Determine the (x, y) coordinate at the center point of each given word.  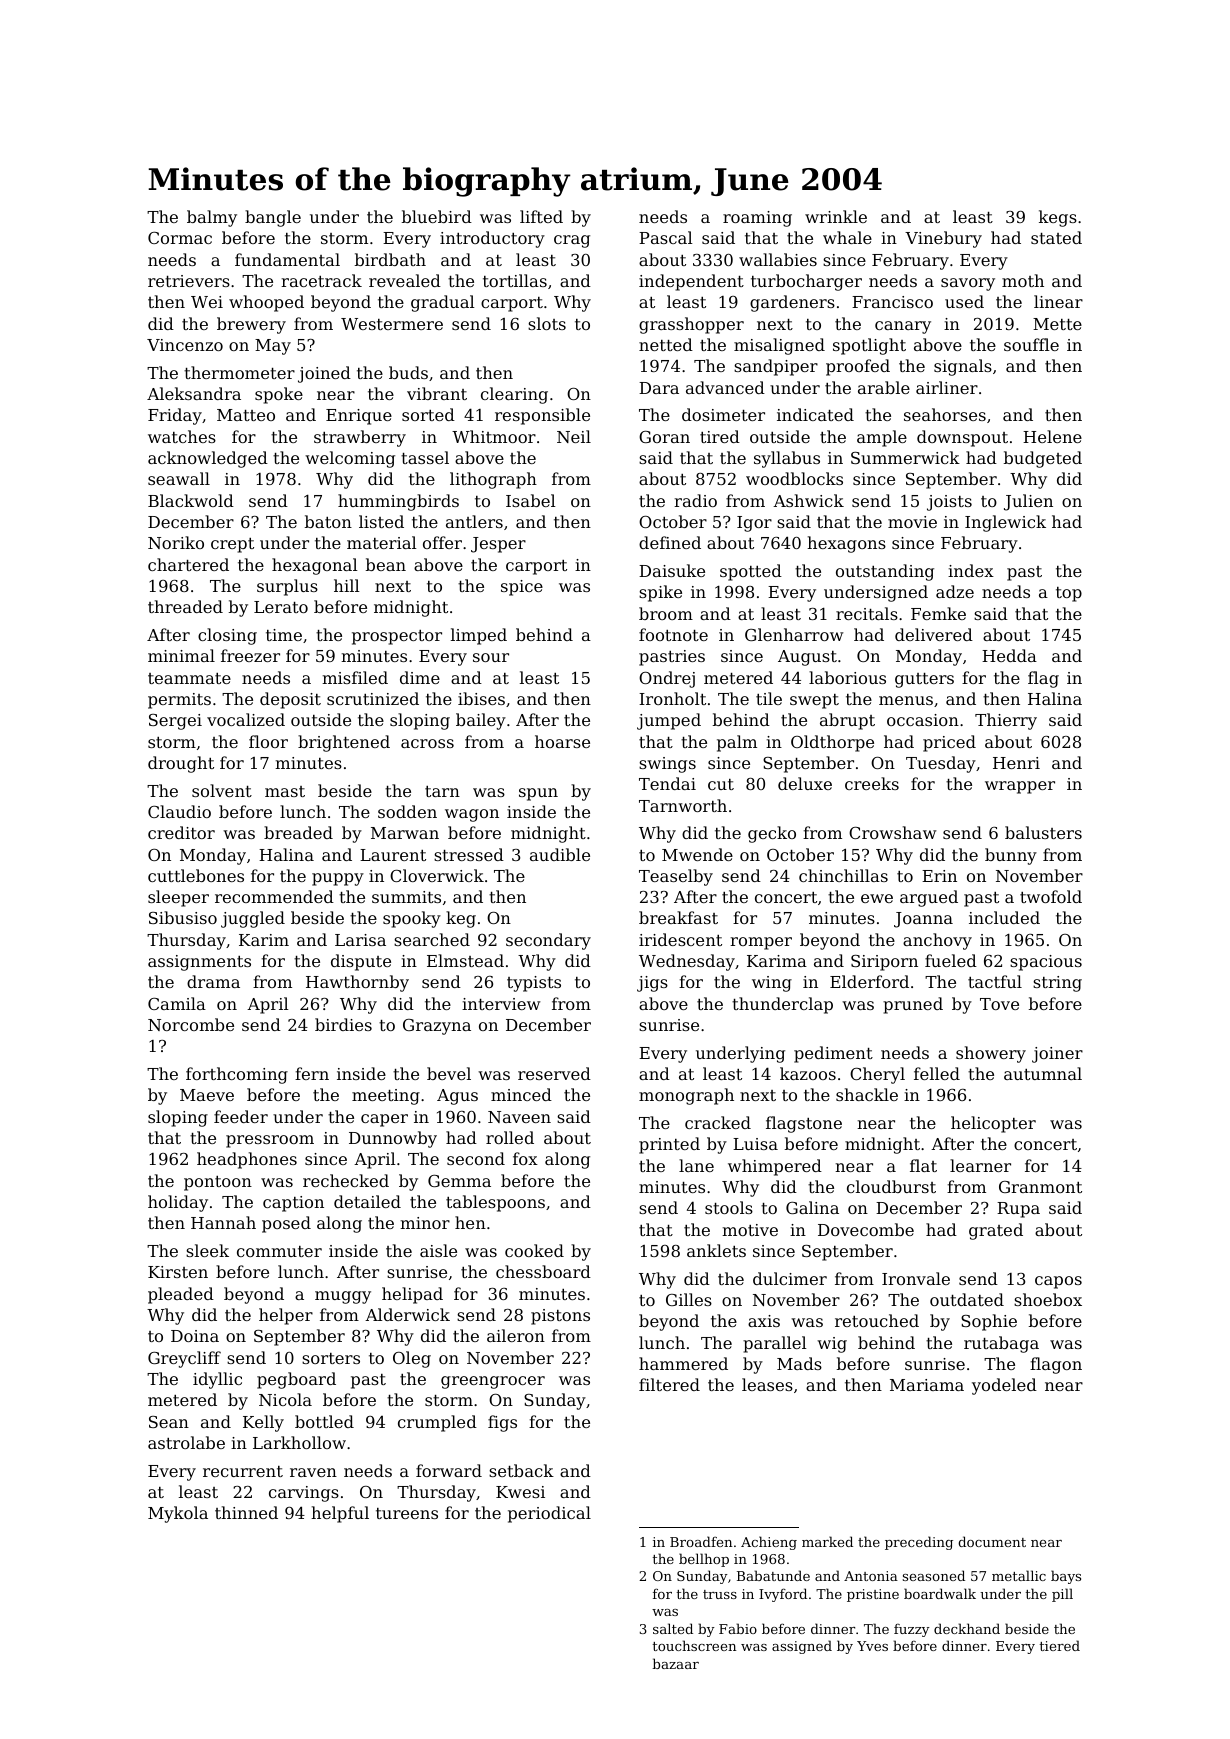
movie (912, 522)
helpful (340, 1514)
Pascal (666, 237)
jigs (652, 984)
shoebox (1048, 1299)
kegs (1058, 218)
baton (328, 521)
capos (1058, 1282)
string (1057, 984)
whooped (266, 303)
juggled (253, 919)
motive (750, 1230)
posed (286, 1224)
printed (669, 1145)
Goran (664, 437)
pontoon (218, 1183)
